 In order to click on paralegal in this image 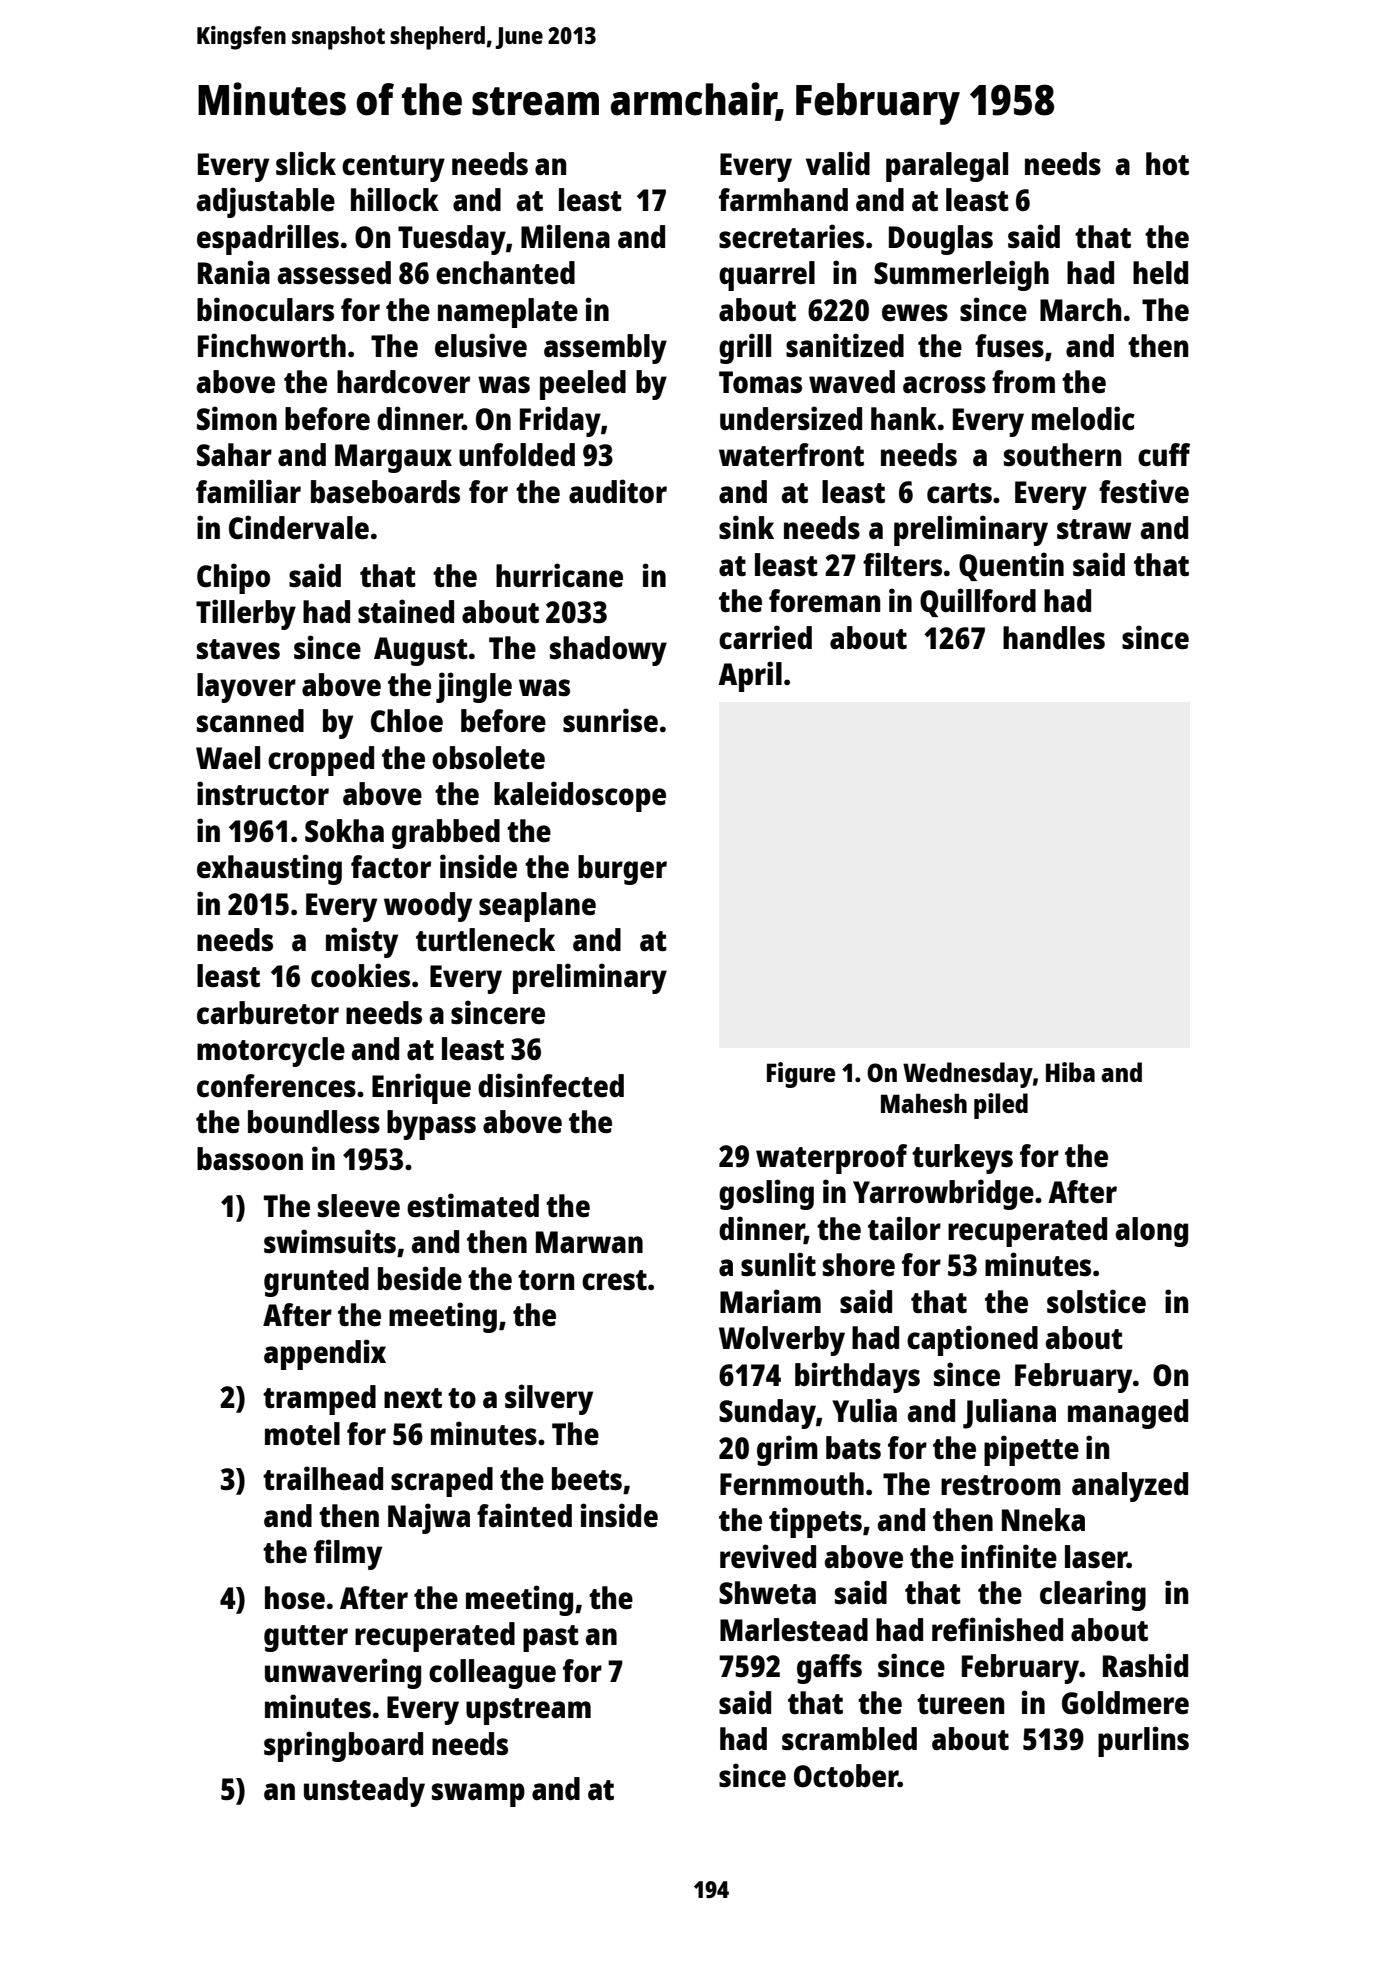, I will do `click(947, 167)`.
